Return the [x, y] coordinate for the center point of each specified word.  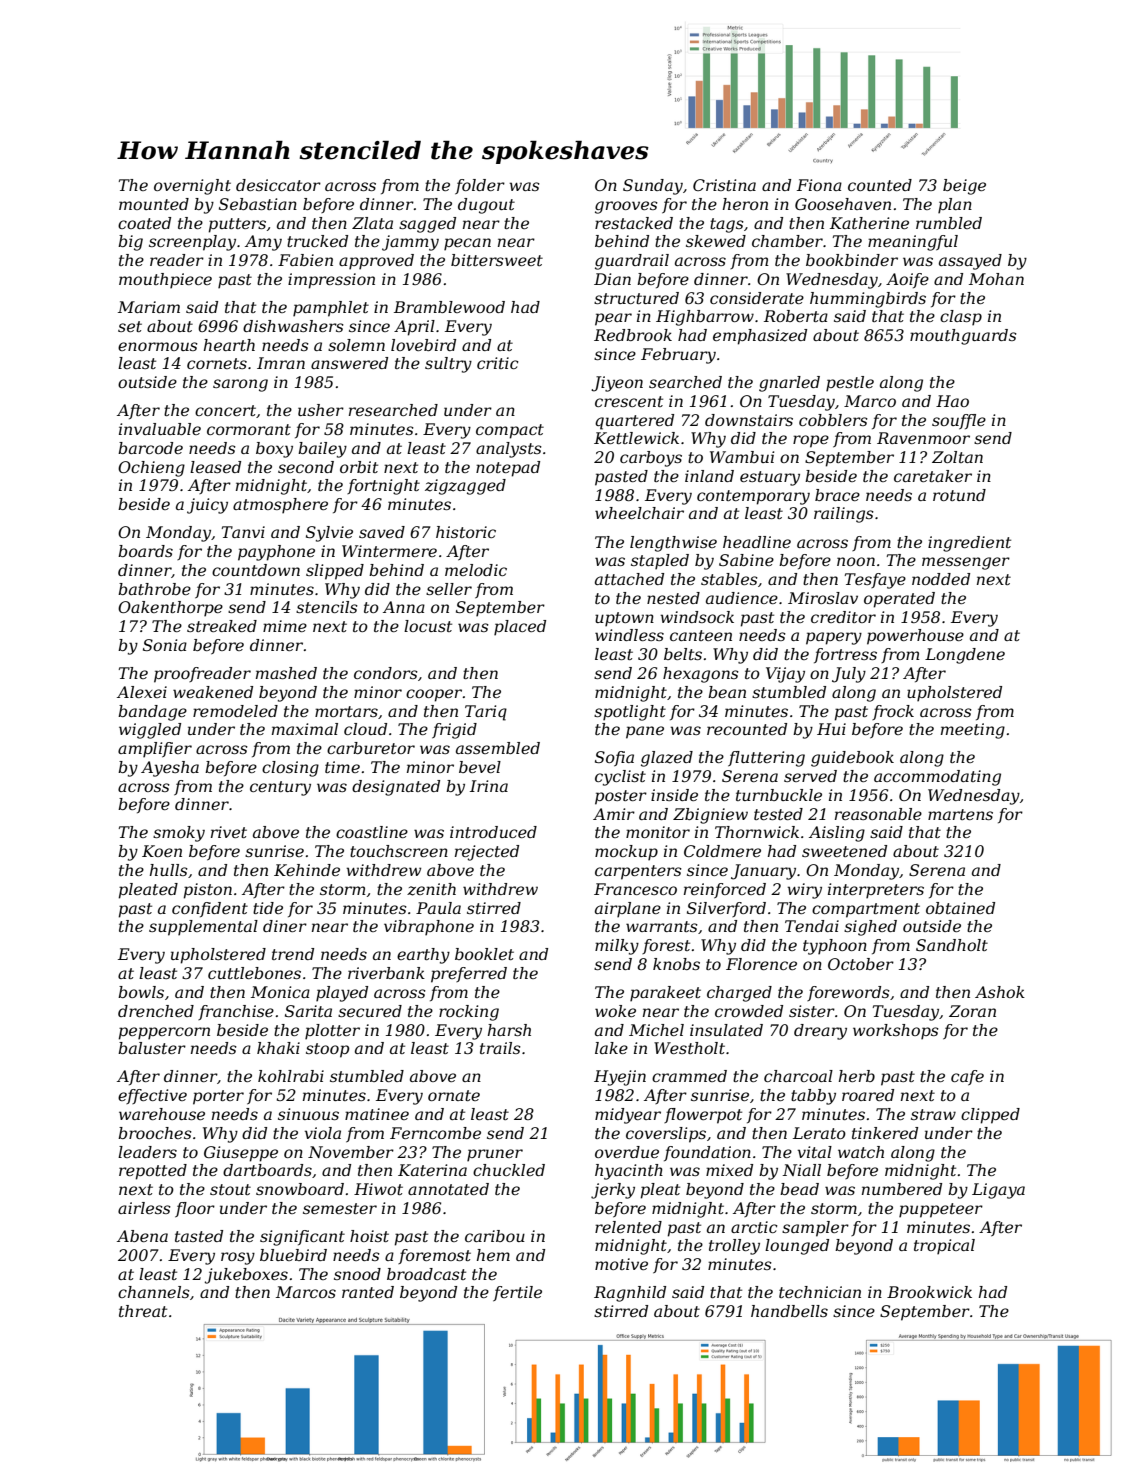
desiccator [278, 185]
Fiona [819, 185]
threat [143, 1311]
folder [480, 186]
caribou [495, 1236]
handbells [789, 1311]
